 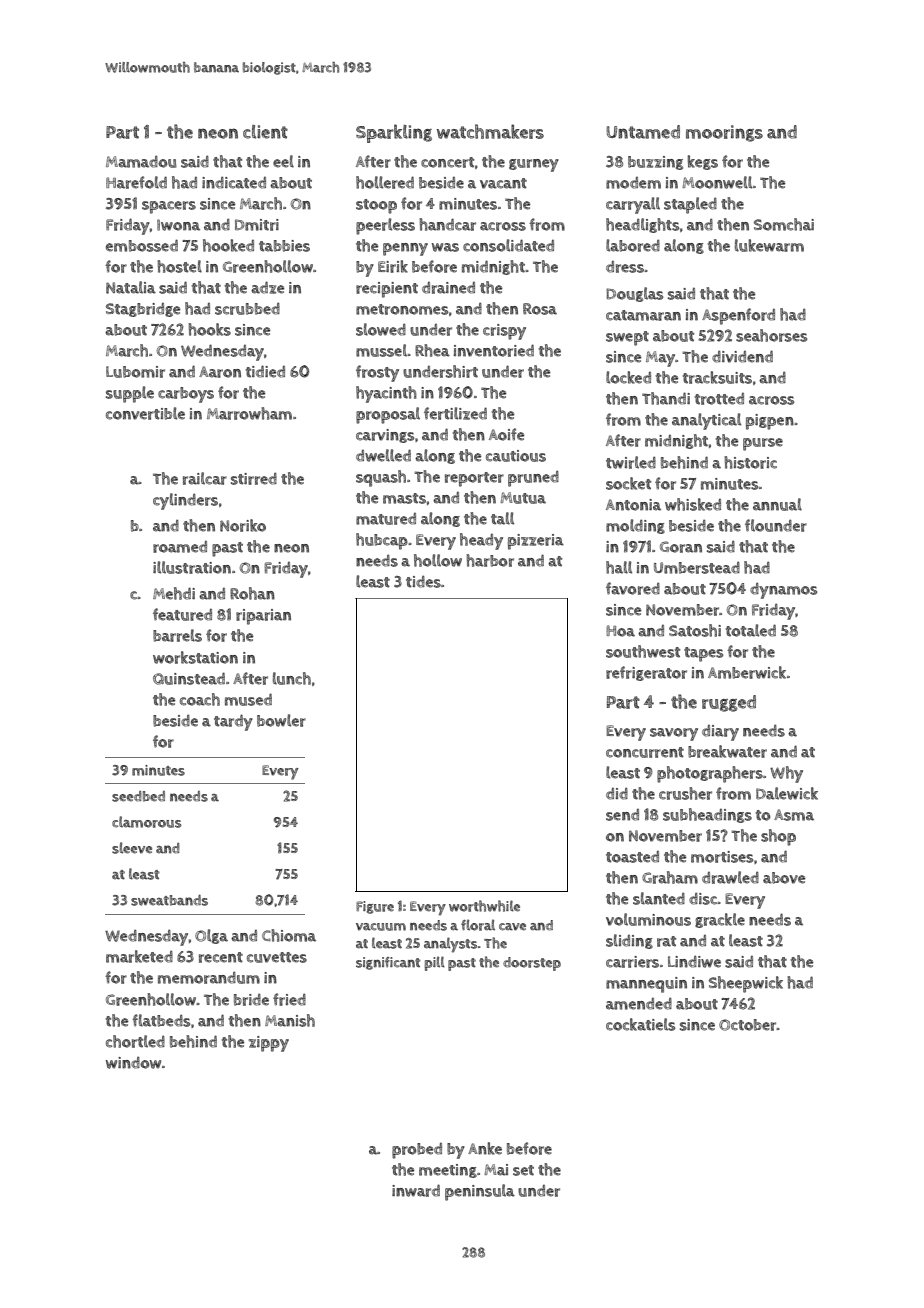 I want to click on did, so click(x=617, y=794).
